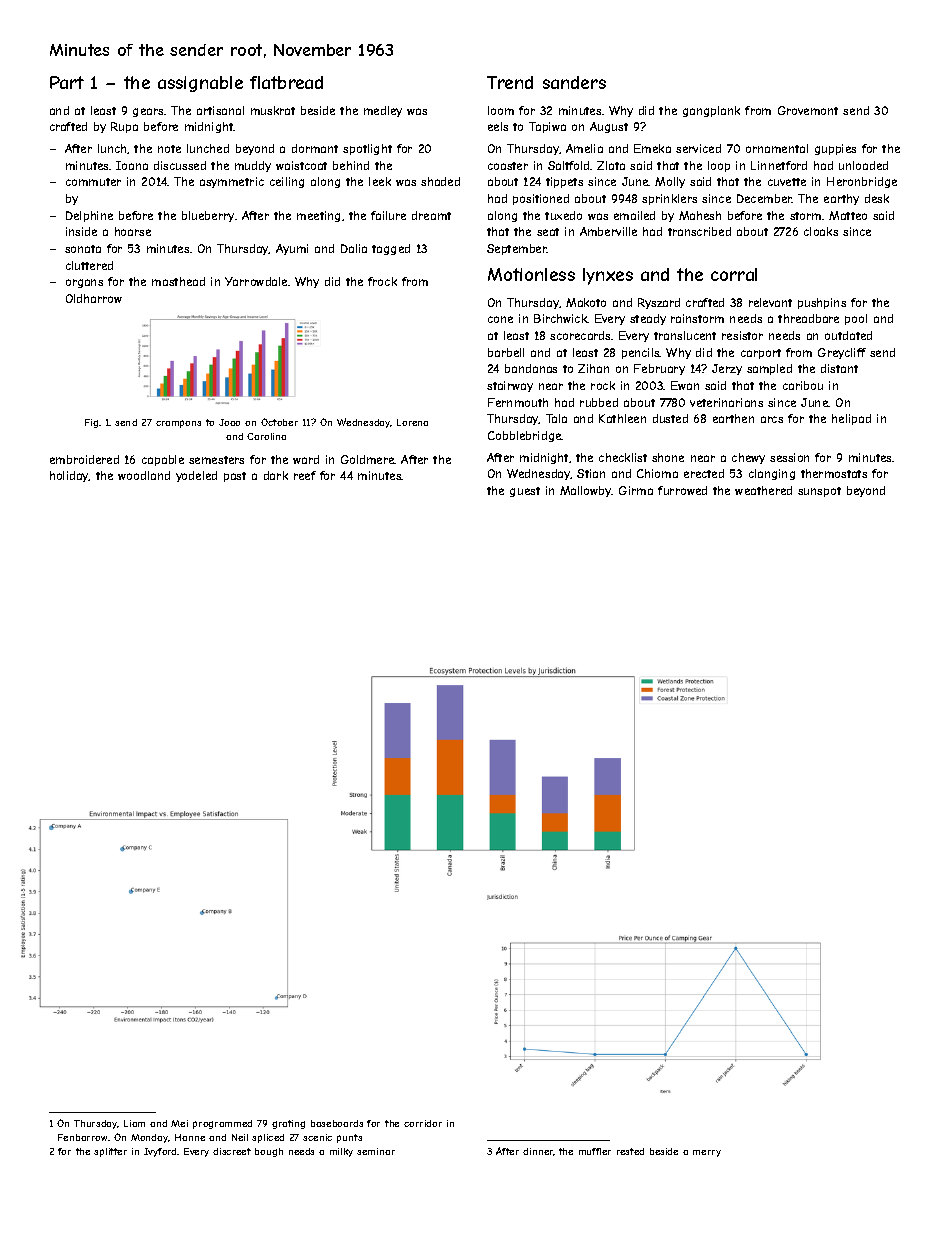 Image resolution: width=952 pixels, height=1233 pixels. What do you see at coordinates (240, 1137) in the page?
I see `Neil` at bounding box center [240, 1137].
